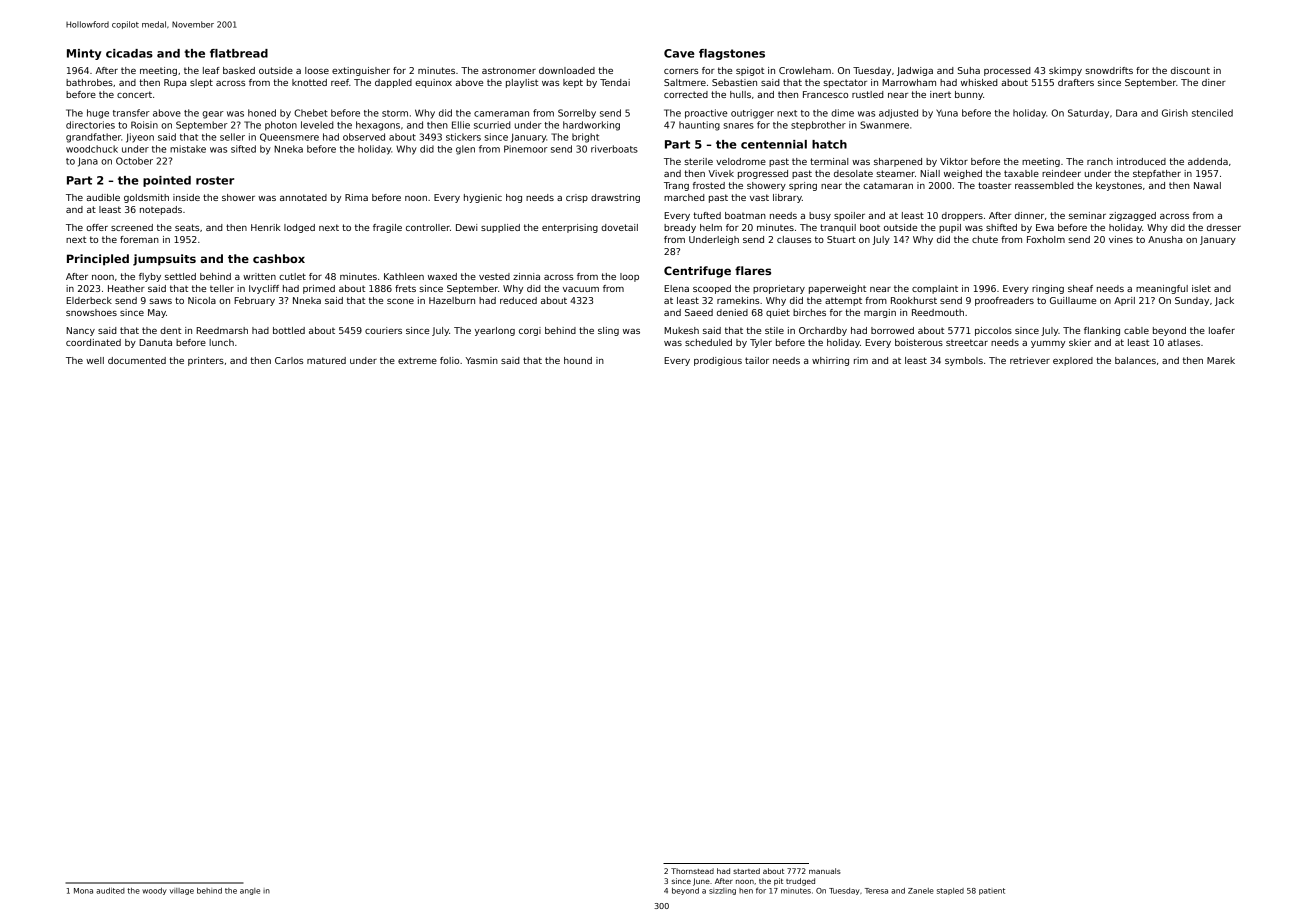 The height and width of the page is (924, 1308). I want to click on Cave, so click(679, 53).
